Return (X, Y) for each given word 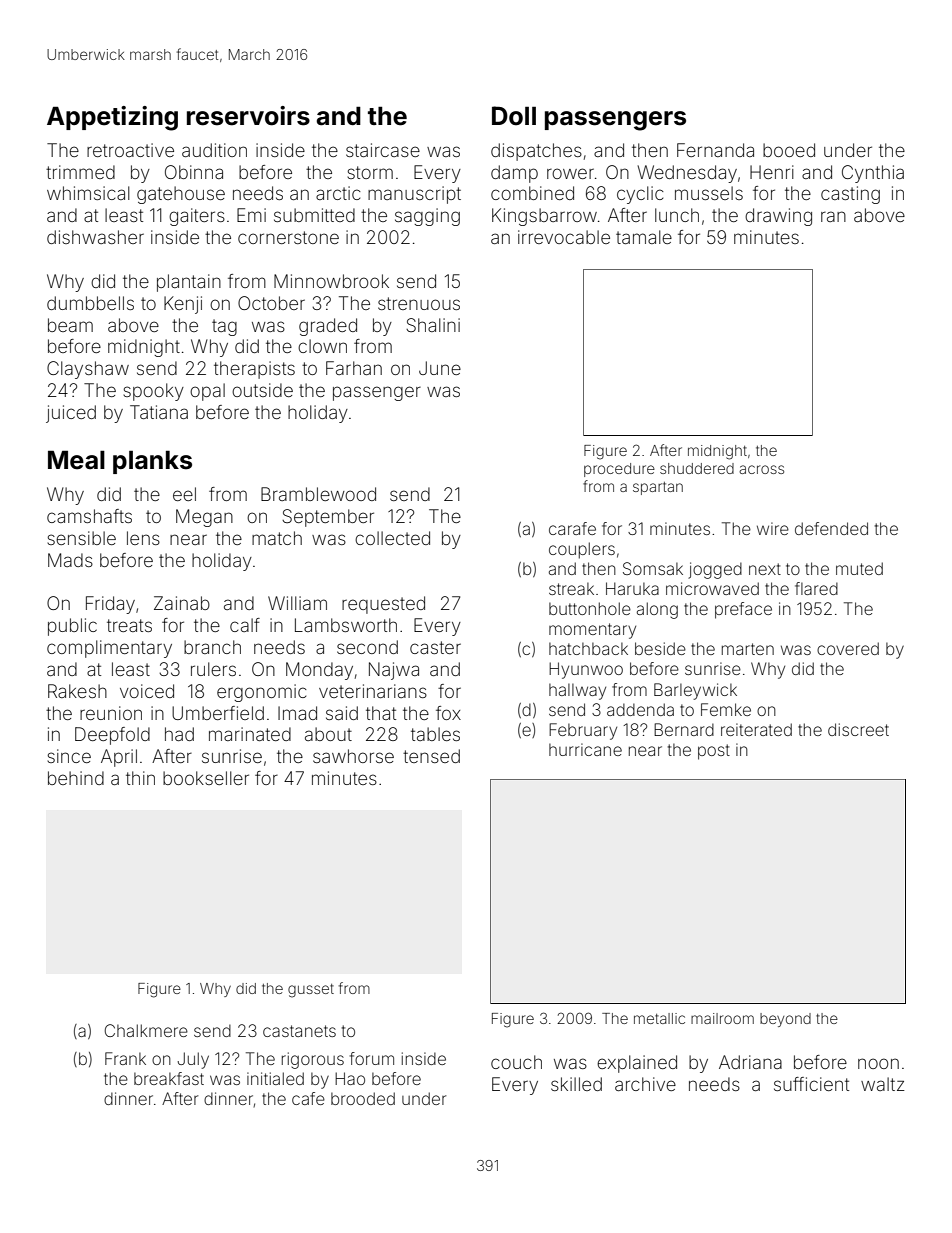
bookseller (206, 778)
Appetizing (112, 118)
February (583, 731)
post (714, 752)
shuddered (697, 468)
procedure (619, 470)
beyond (785, 1020)
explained (637, 1064)
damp (514, 174)
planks (152, 462)
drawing (778, 217)
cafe (308, 1098)
